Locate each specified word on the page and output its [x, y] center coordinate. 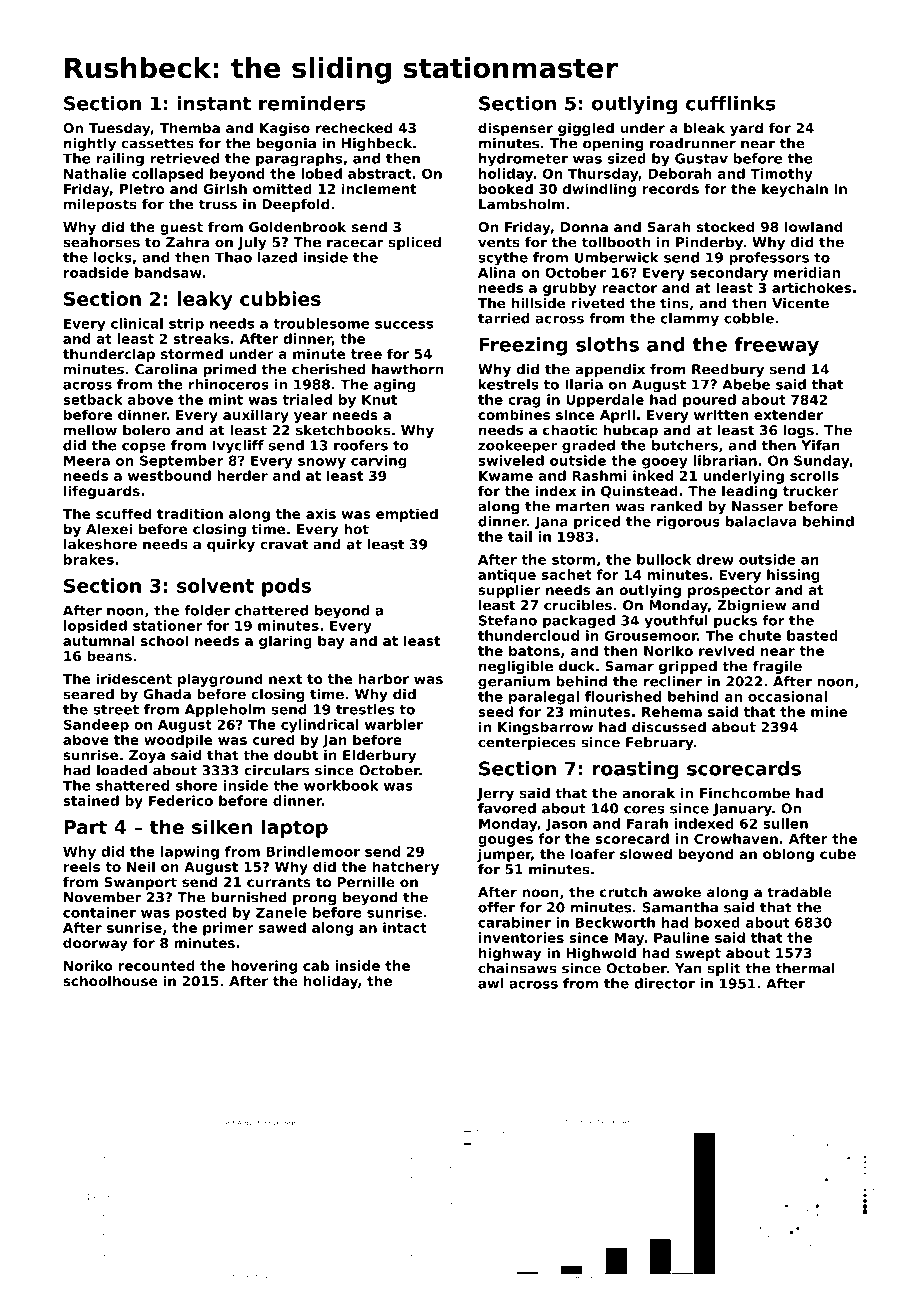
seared [88, 694]
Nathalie [95, 173]
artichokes [811, 287]
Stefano [508, 620]
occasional [787, 696]
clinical [137, 323]
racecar [355, 243]
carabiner [514, 922]
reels [82, 866]
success [404, 325]
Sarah [668, 226]
